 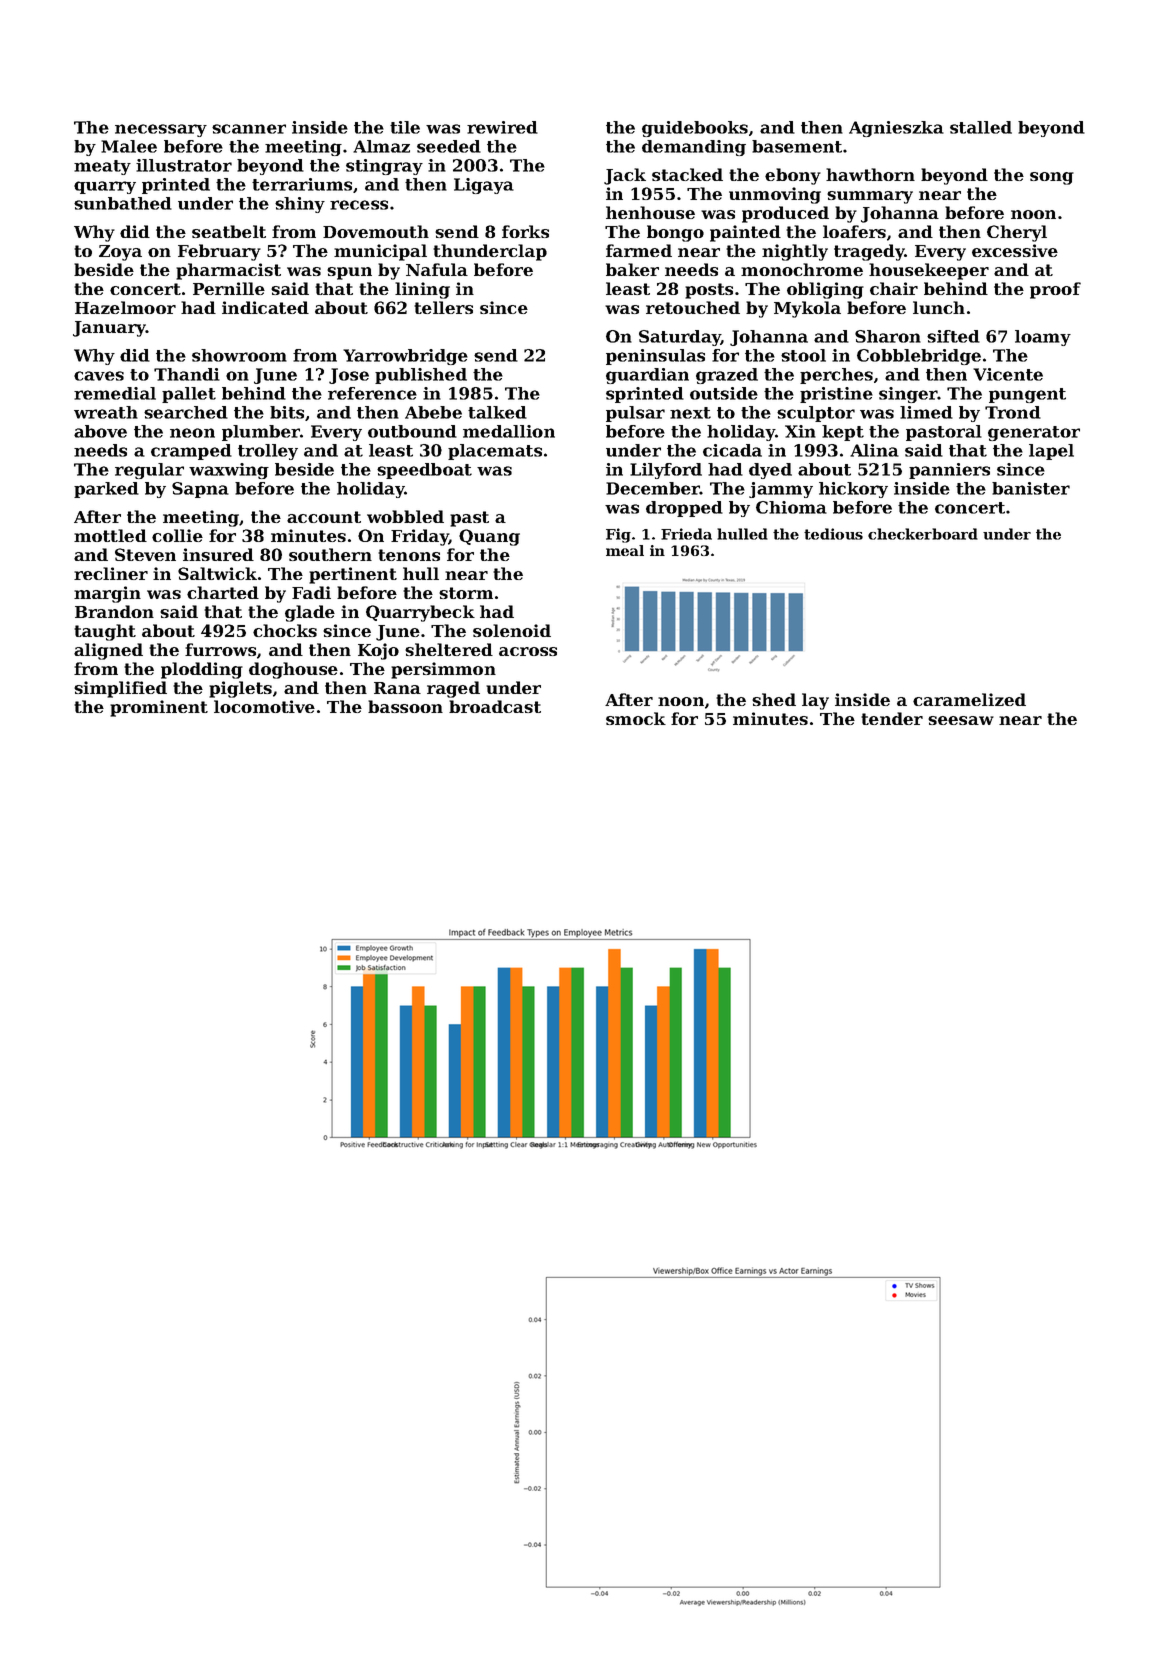 What do you see at coordinates (870, 197) in the screenshot?
I see `summary` at bounding box center [870, 197].
